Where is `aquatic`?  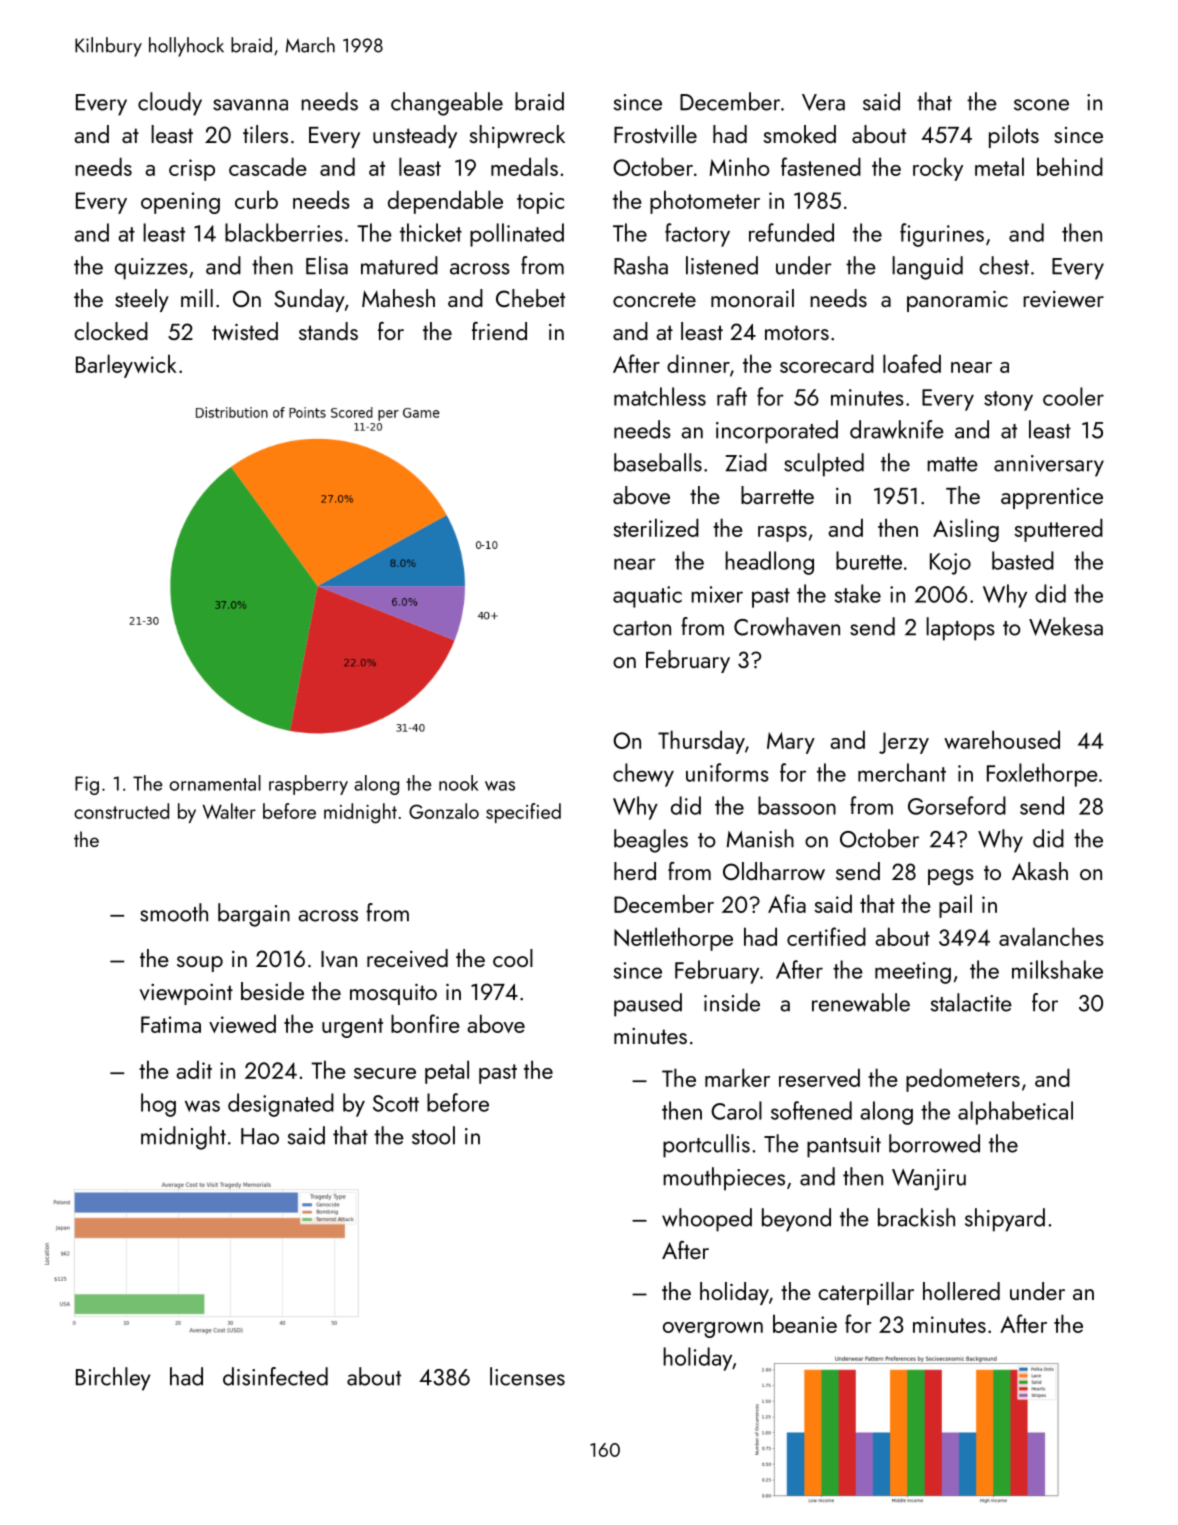 aquatic is located at coordinates (647, 597).
